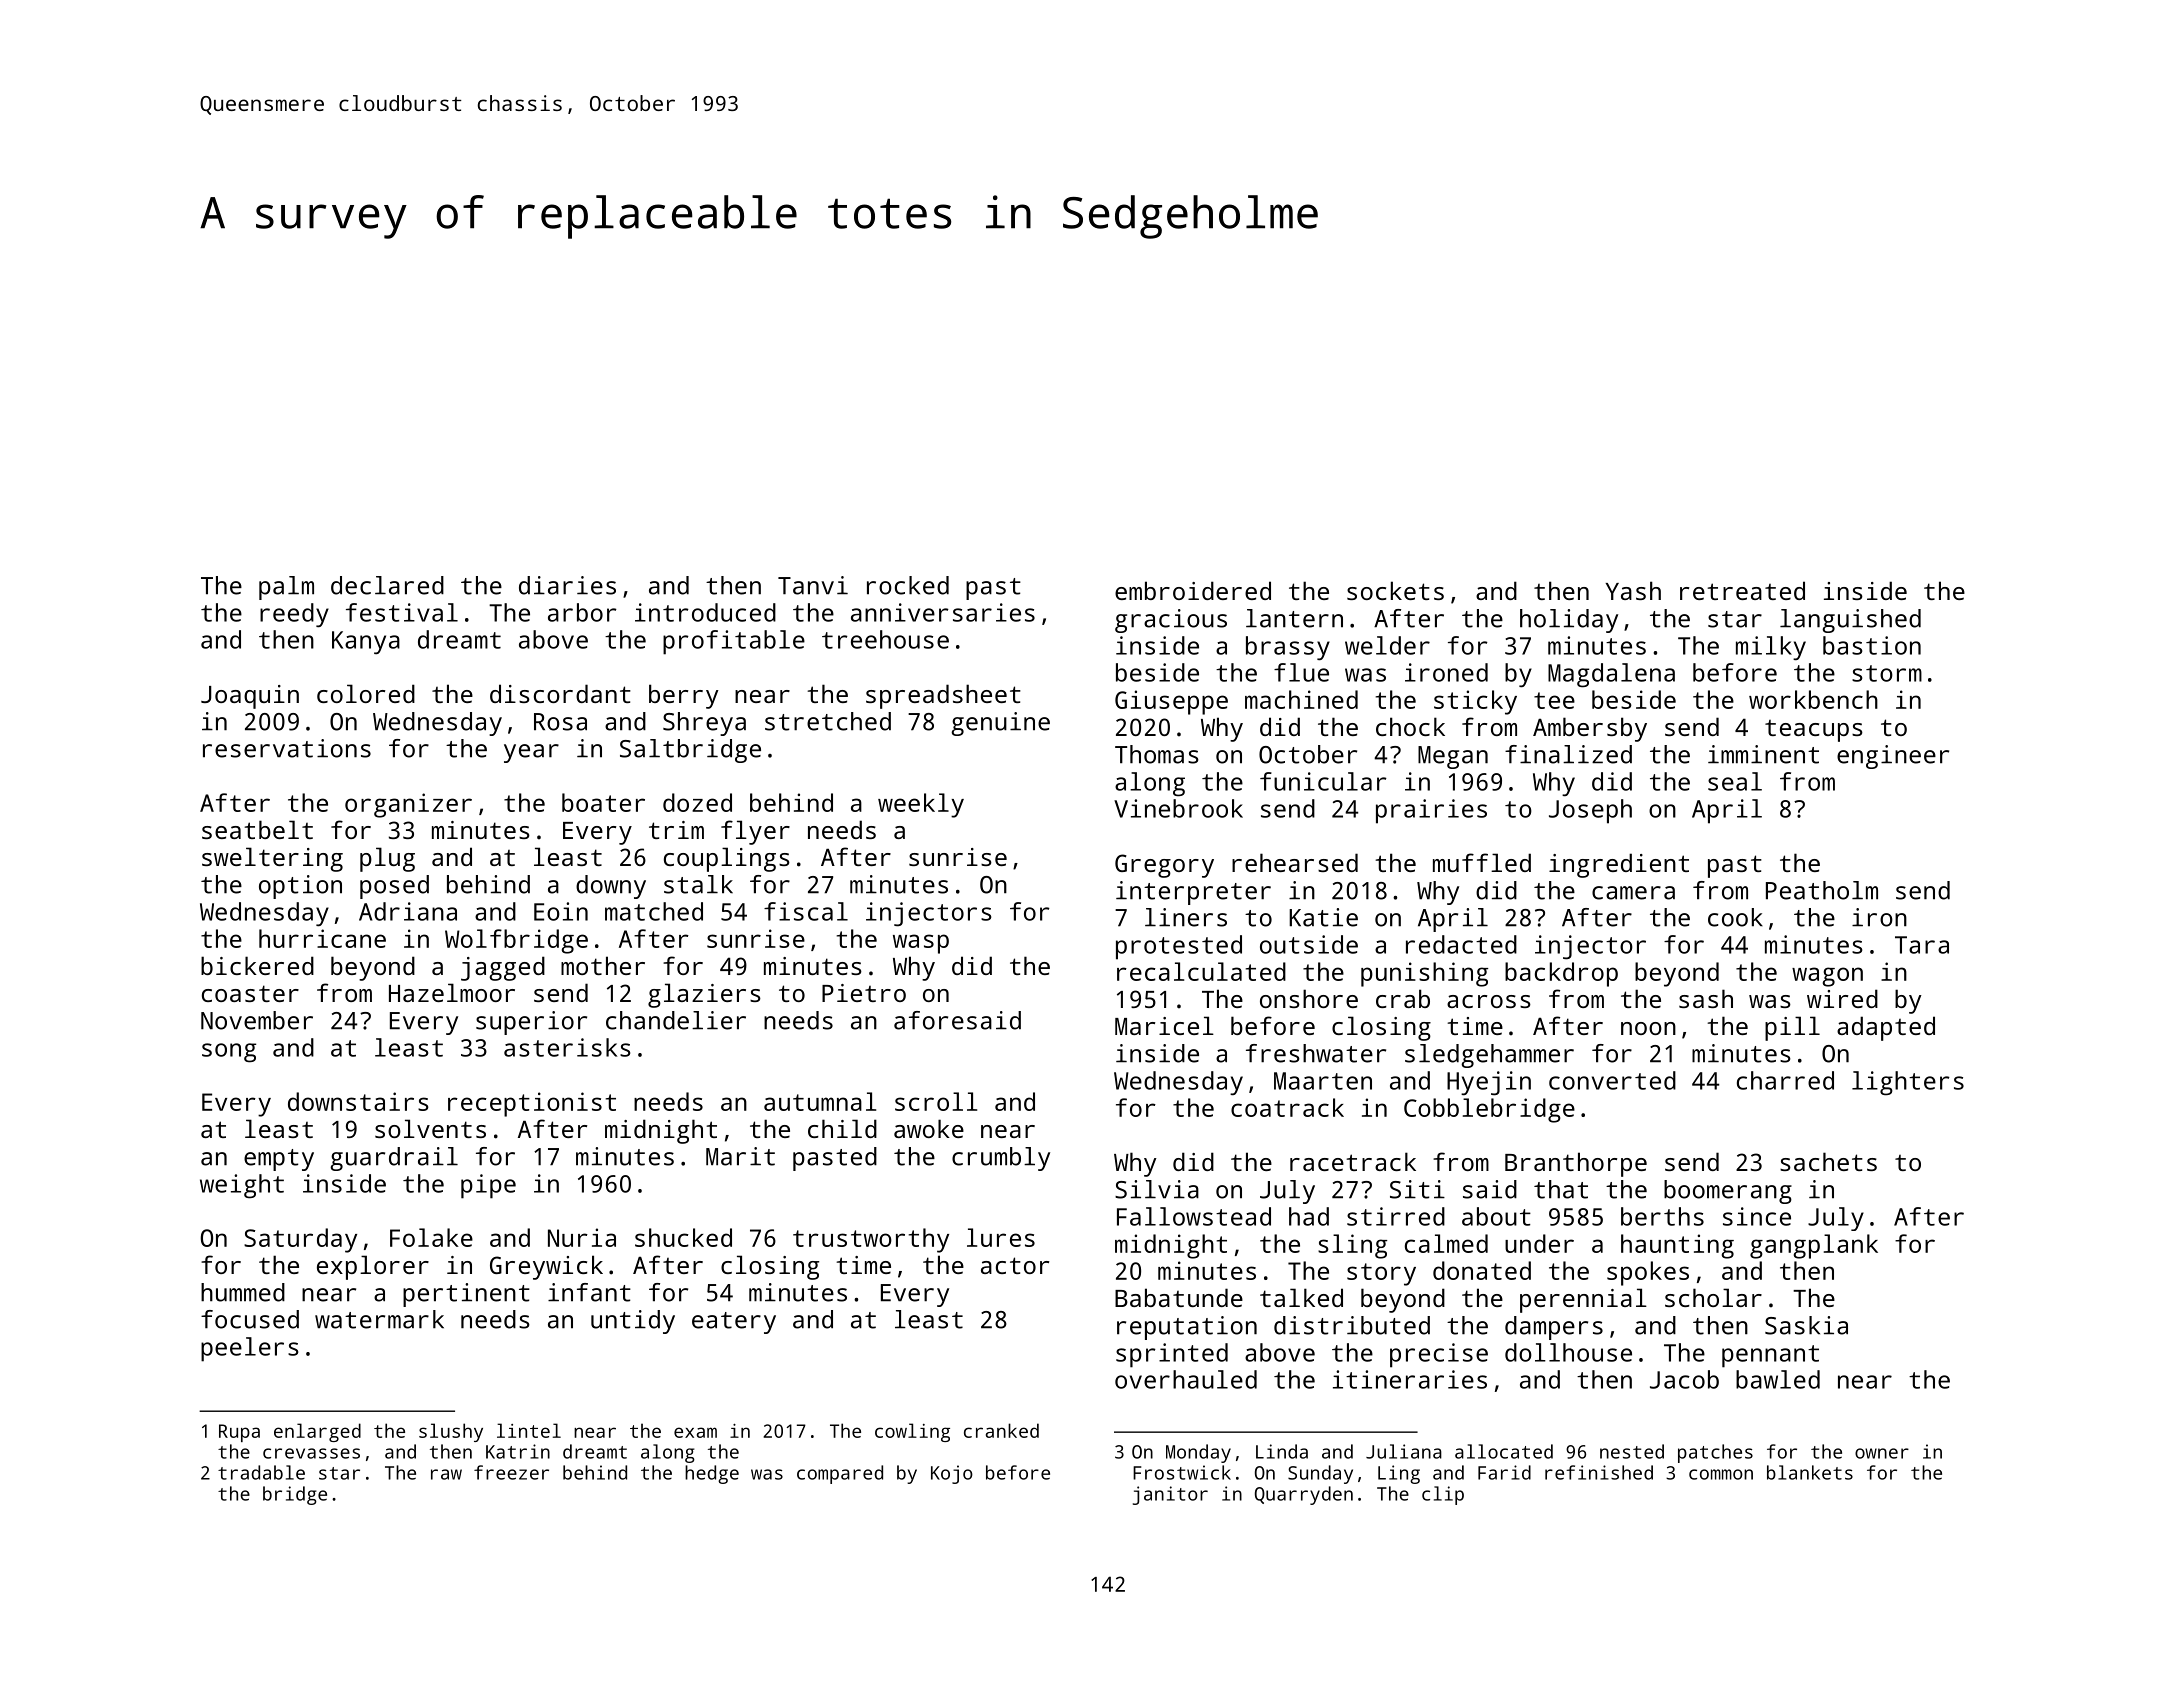  Describe the element at coordinates (387, 585) in the document. I see `declared` at that location.
